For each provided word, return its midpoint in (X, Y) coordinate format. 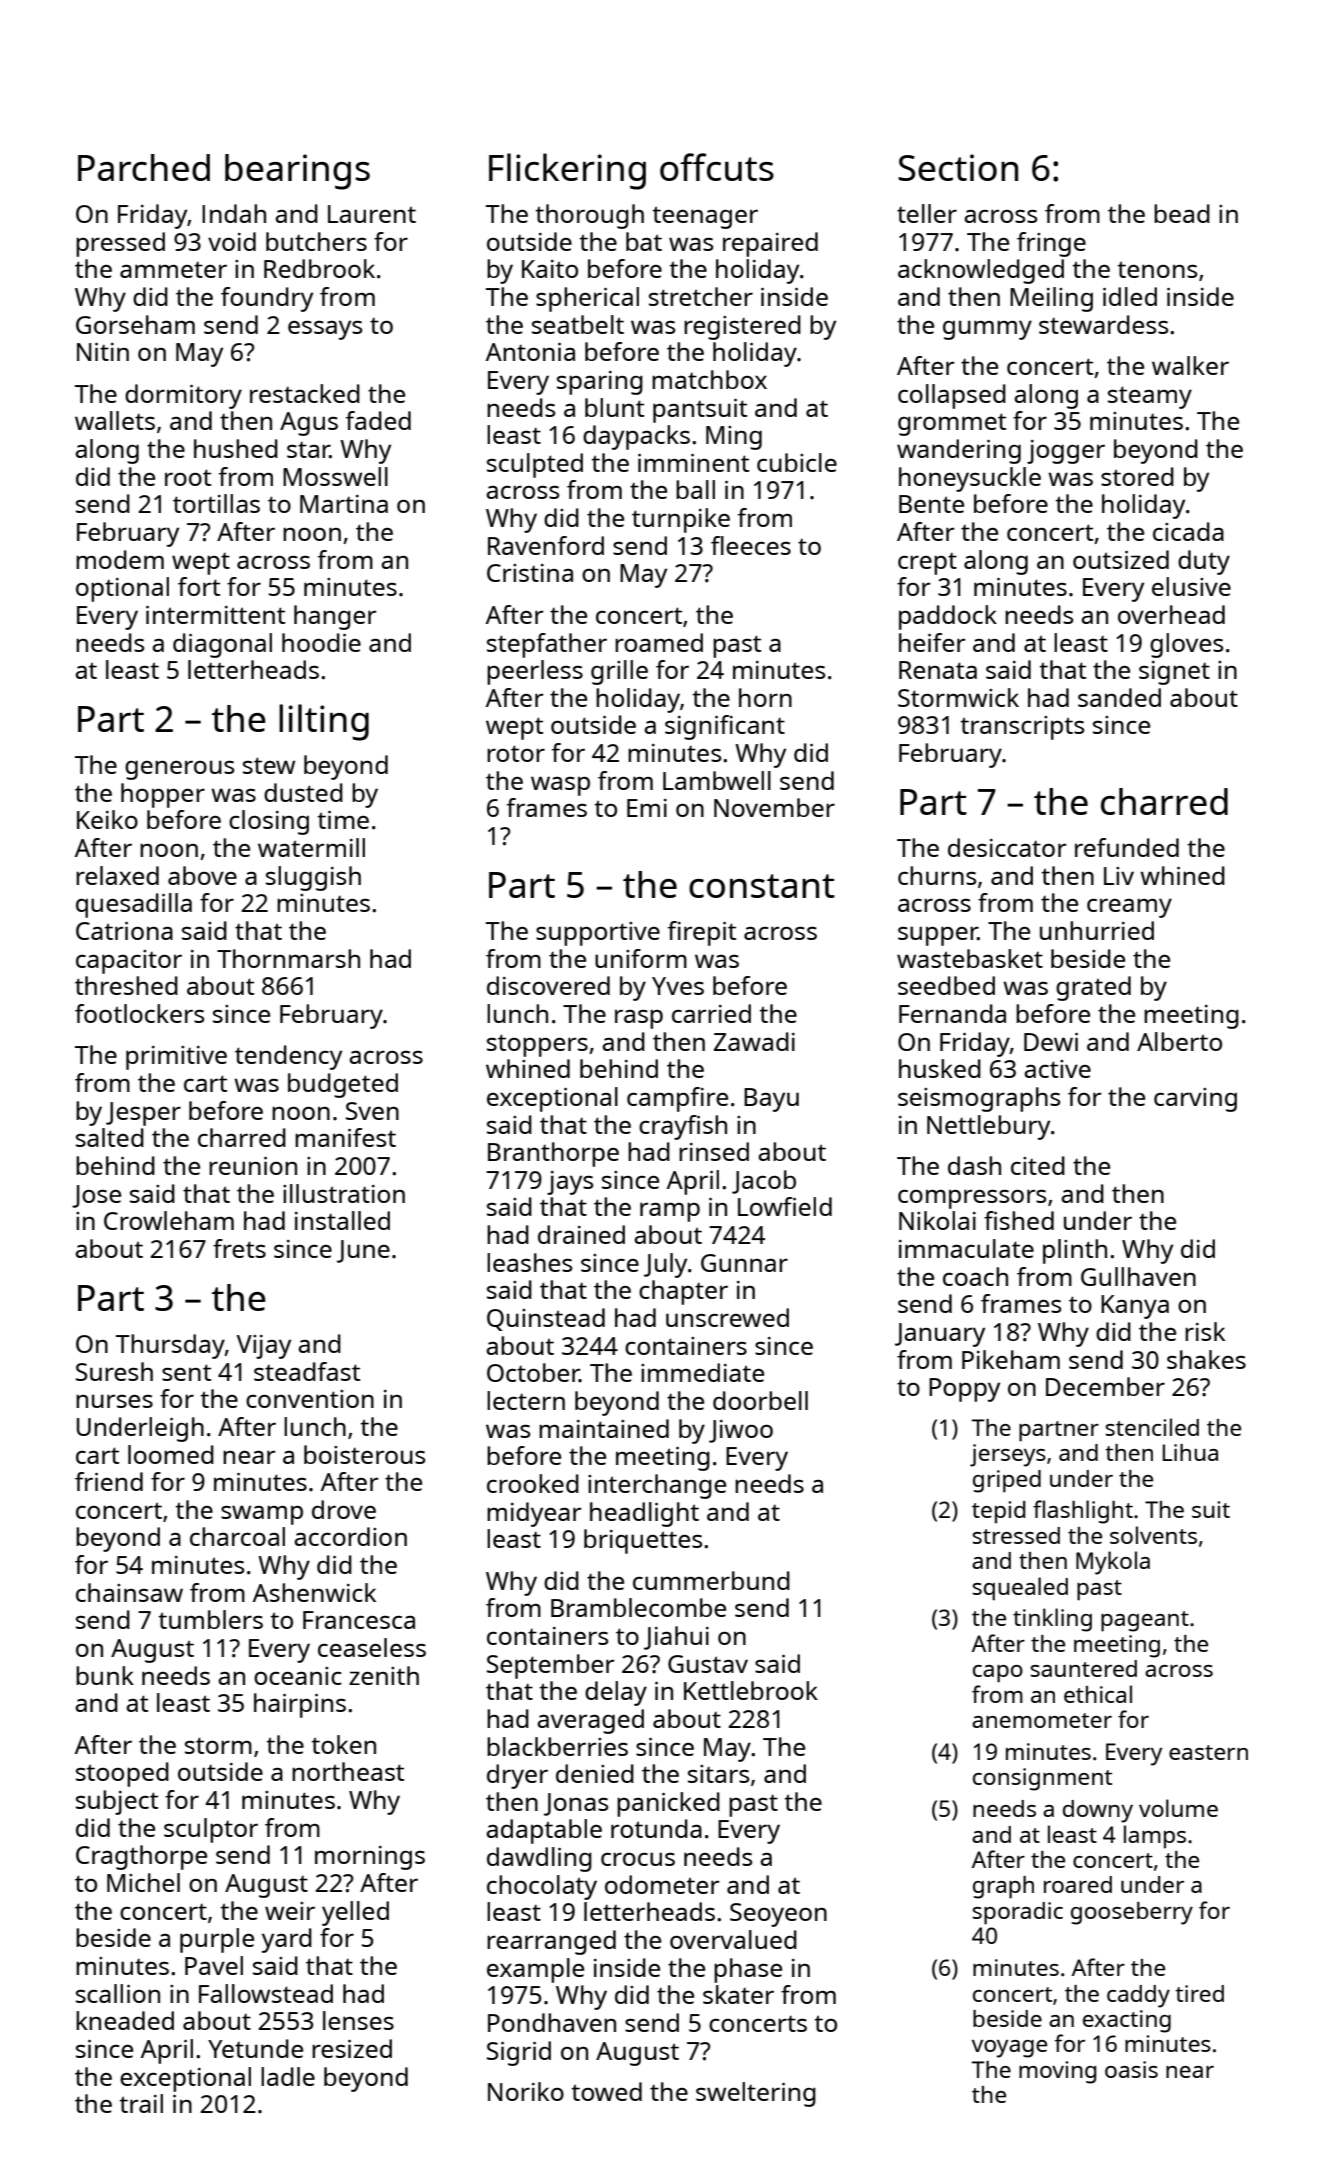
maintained (604, 1428)
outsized (1121, 559)
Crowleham (169, 1220)
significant (725, 727)
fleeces (751, 545)
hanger (335, 617)
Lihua (1190, 1452)
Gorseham (135, 324)
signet (1174, 673)
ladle (288, 2076)
